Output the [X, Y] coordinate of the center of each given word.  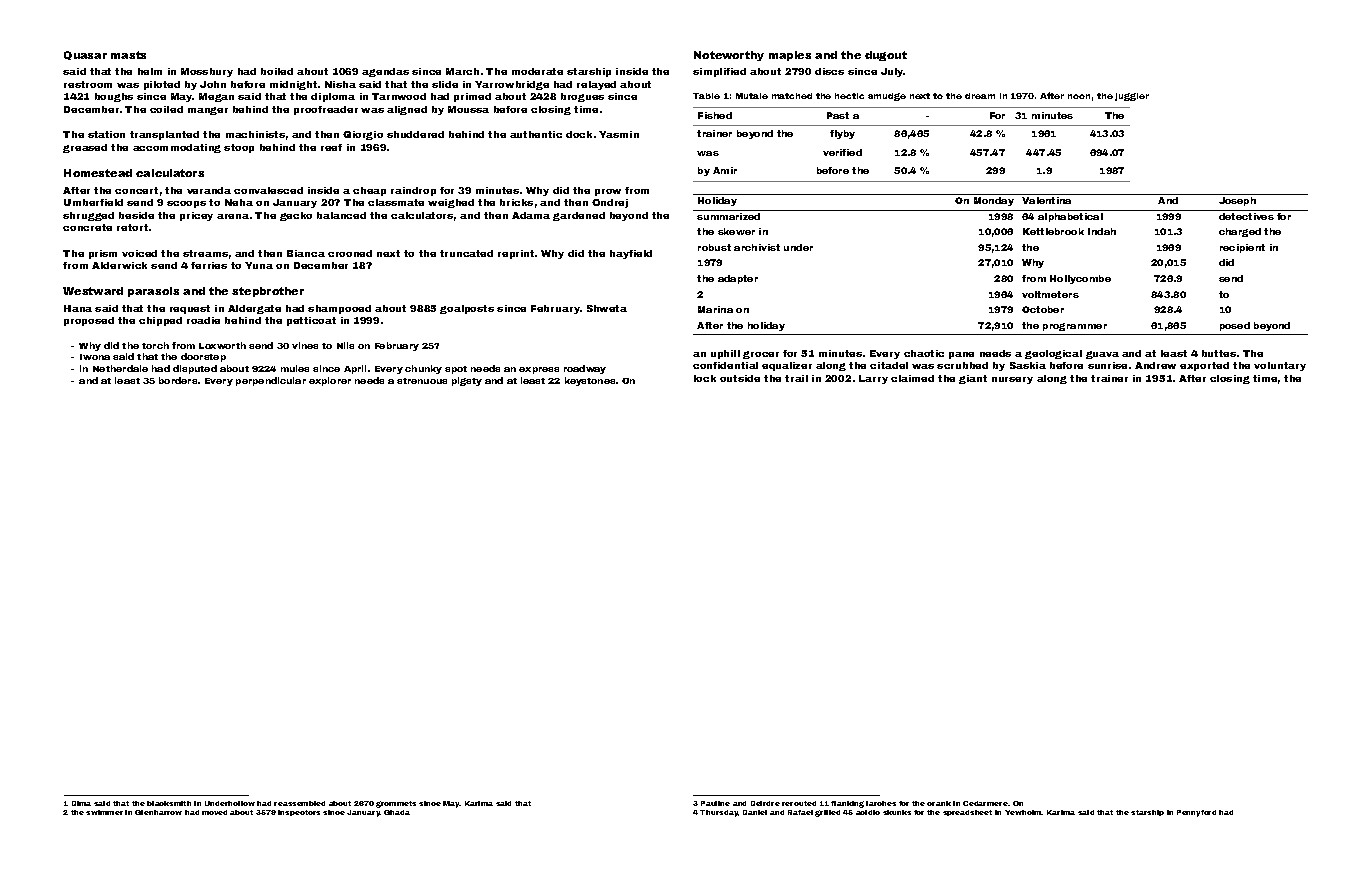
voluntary [1280, 366]
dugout [886, 56]
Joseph [1237, 201]
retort [132, 227]
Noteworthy [729, 56]
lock [705, 378]
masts [128, 55]
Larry [873, 379]
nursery [1012, 380]
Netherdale [120, 368]
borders [178, 380]
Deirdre [765, 803]
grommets [396, 804]
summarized [728, 216]
